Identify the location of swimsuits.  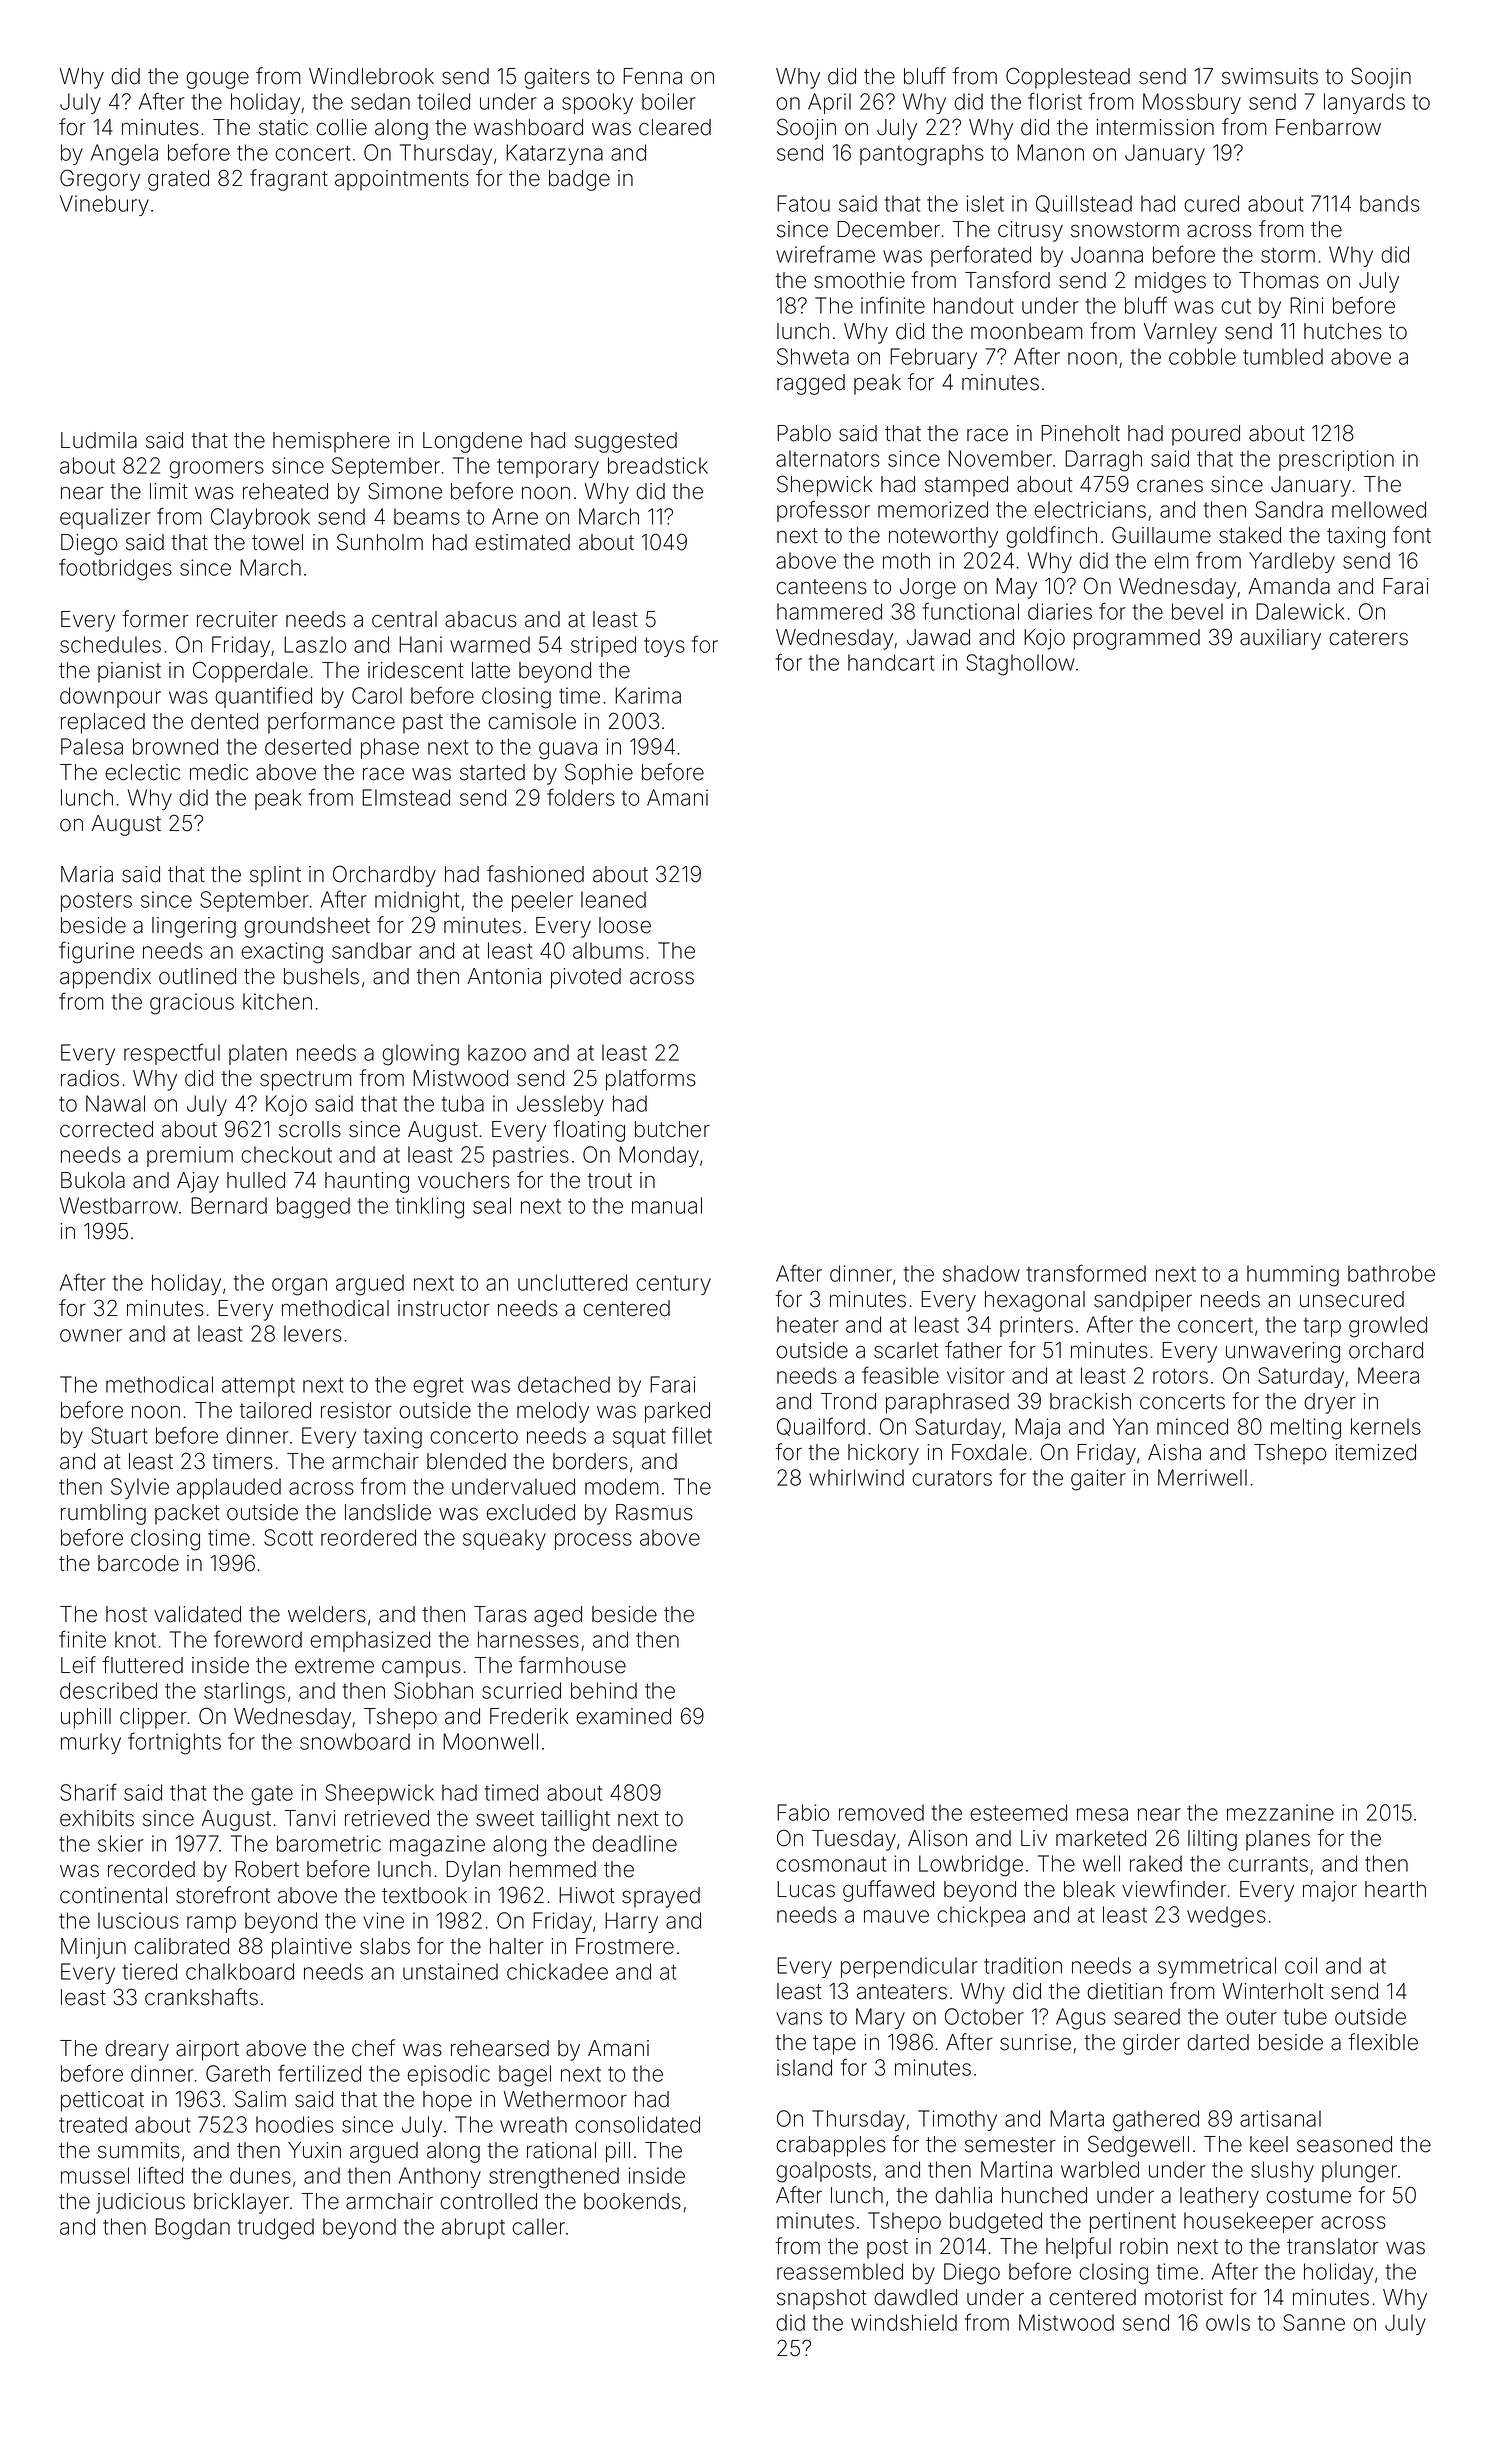
(1270, 76).
